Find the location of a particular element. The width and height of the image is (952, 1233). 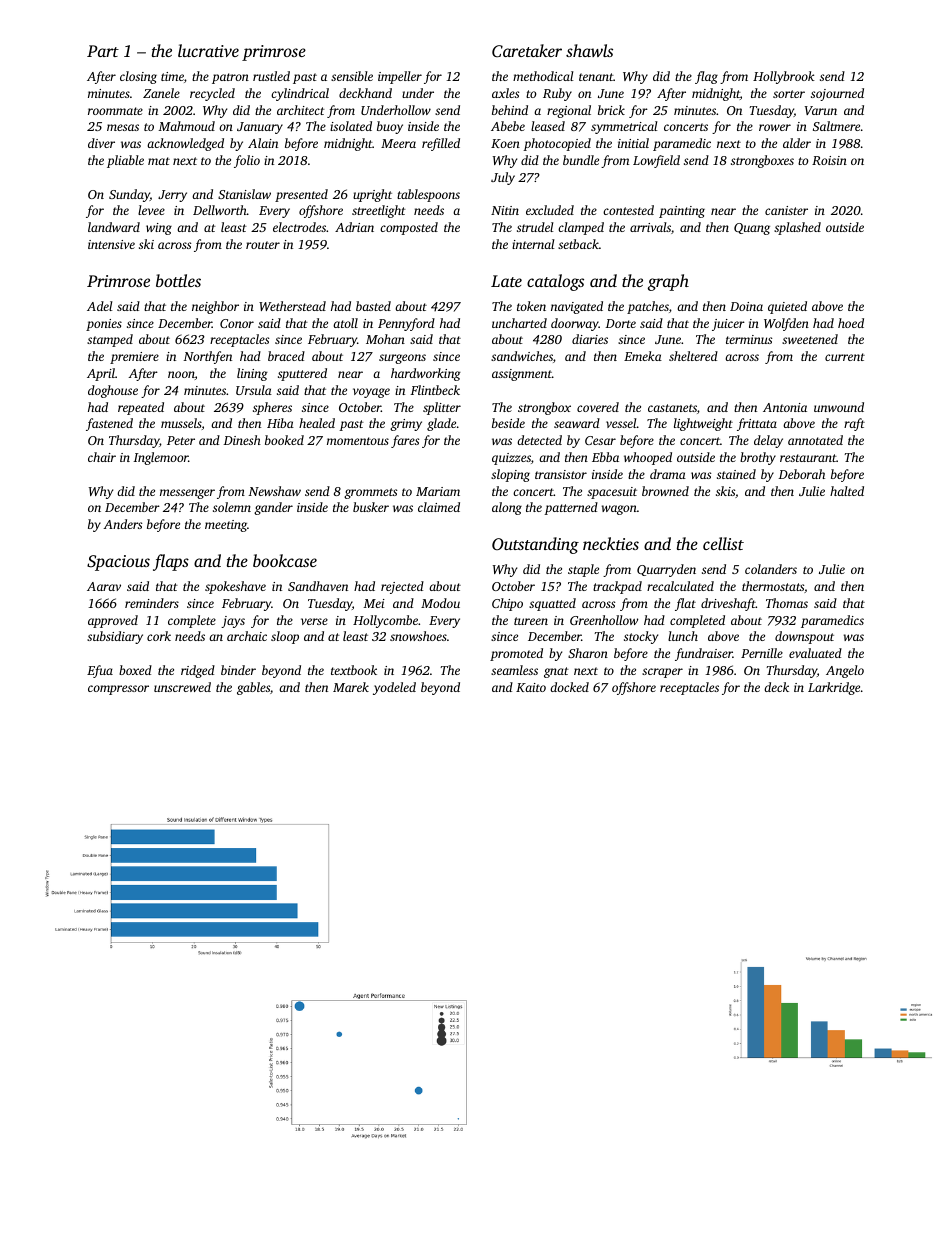

flat is located at coordinates (685, 604).
